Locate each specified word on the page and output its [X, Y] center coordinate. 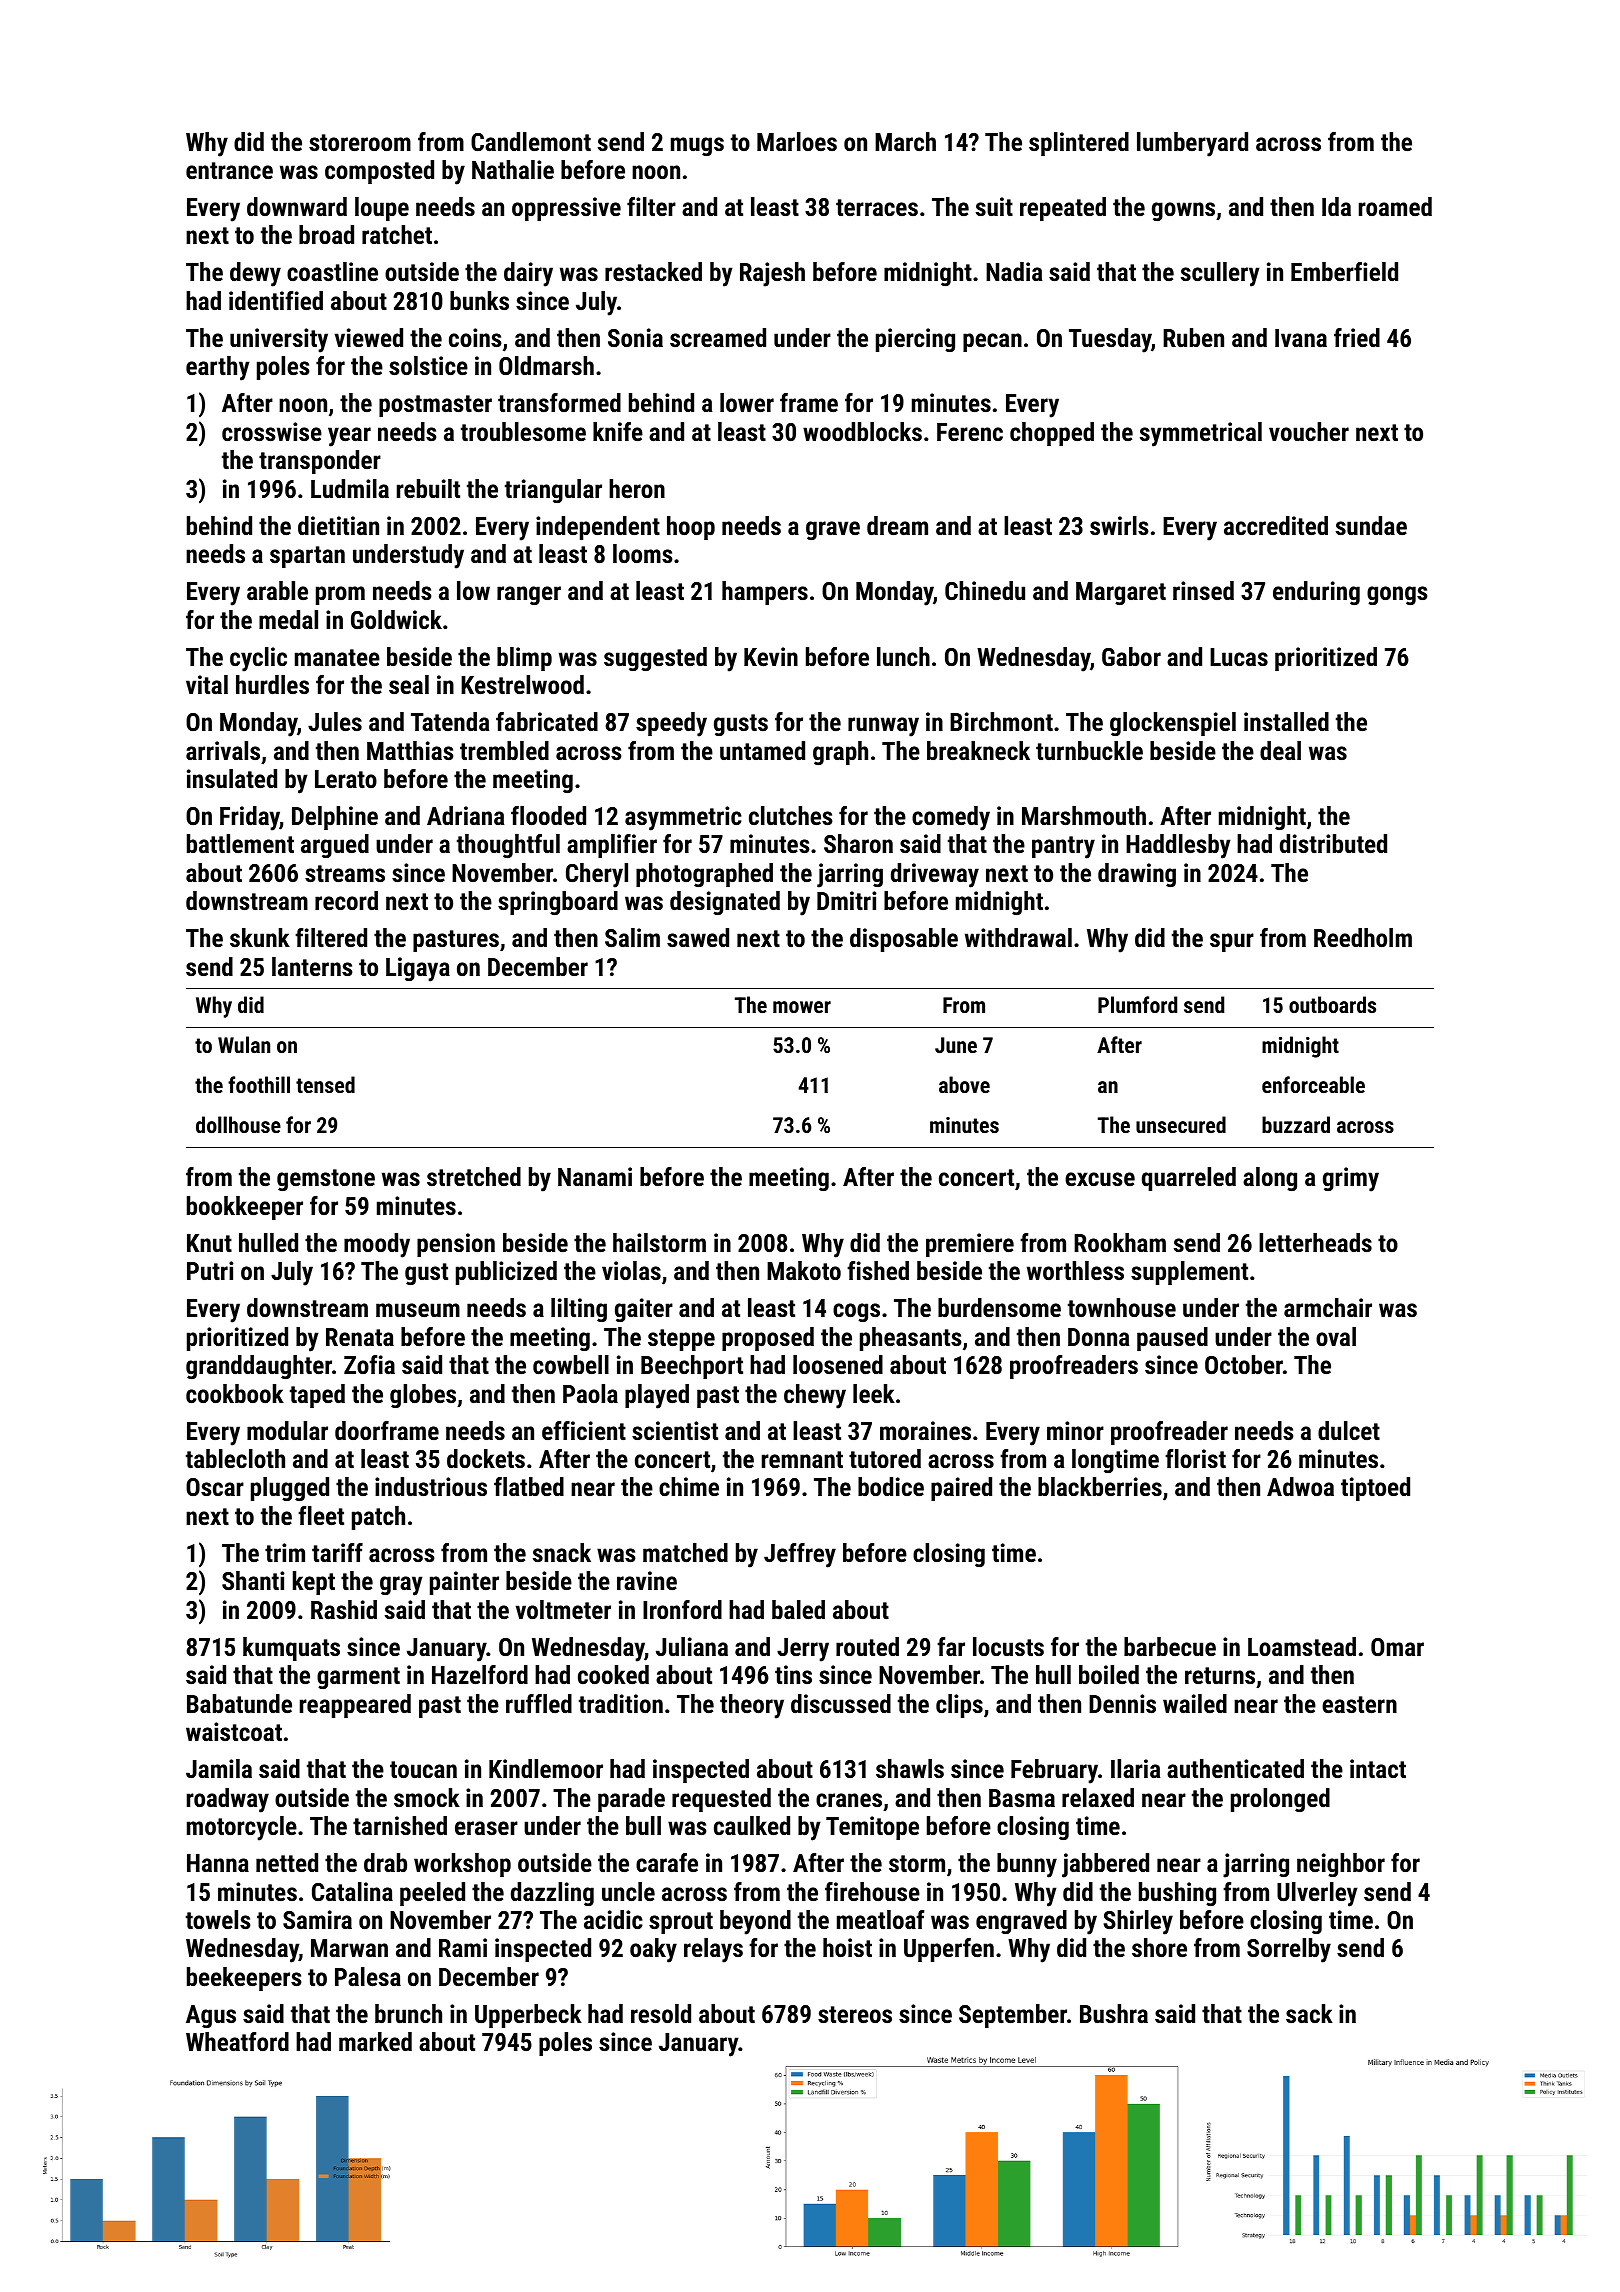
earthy [218, 368]
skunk [260, 937]
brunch [408, 2013]
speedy [671, 724]
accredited [1276, 525]
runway [883, 727]
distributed [1333, 843]
